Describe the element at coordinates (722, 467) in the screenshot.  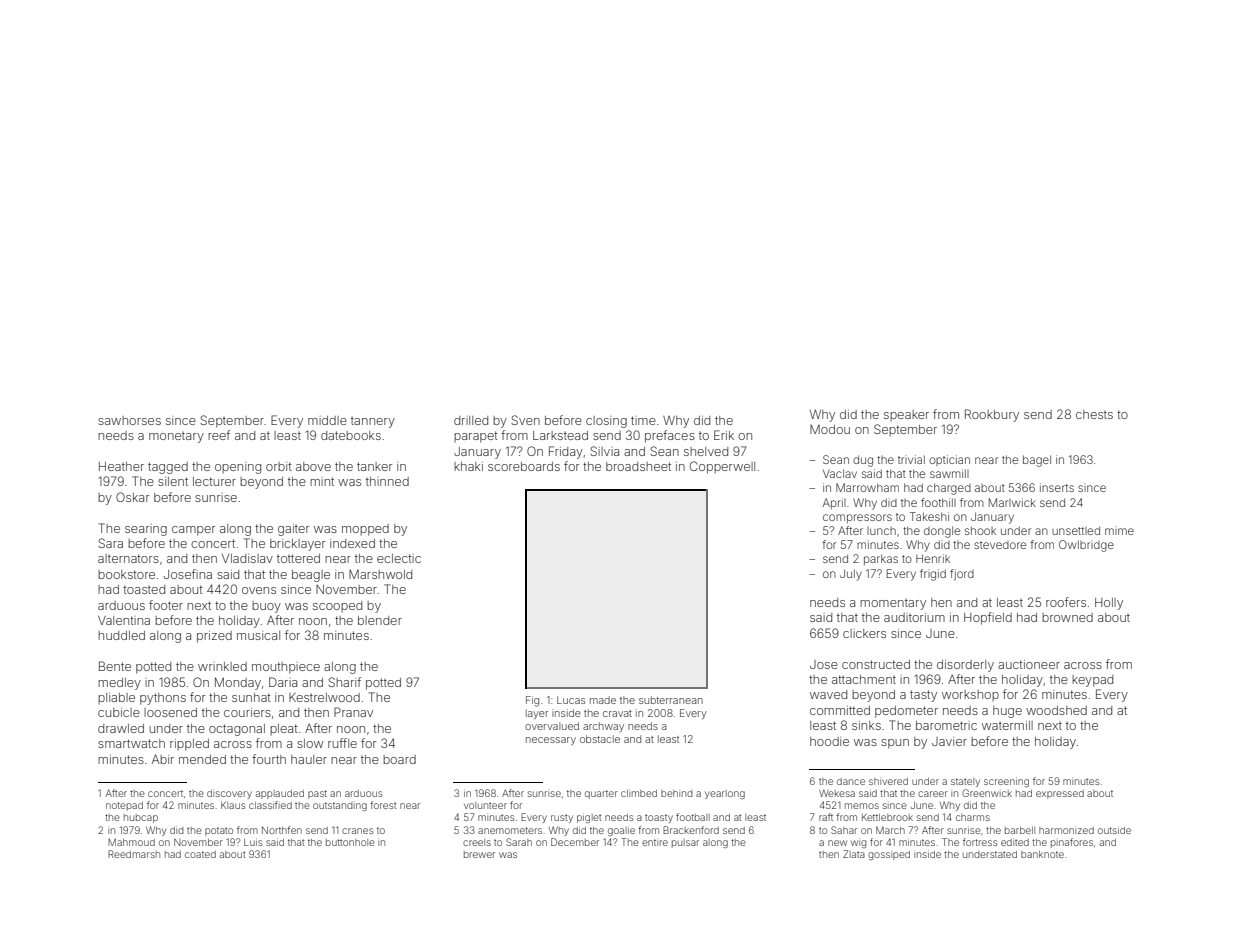
I see `Copperwell` at that location.
